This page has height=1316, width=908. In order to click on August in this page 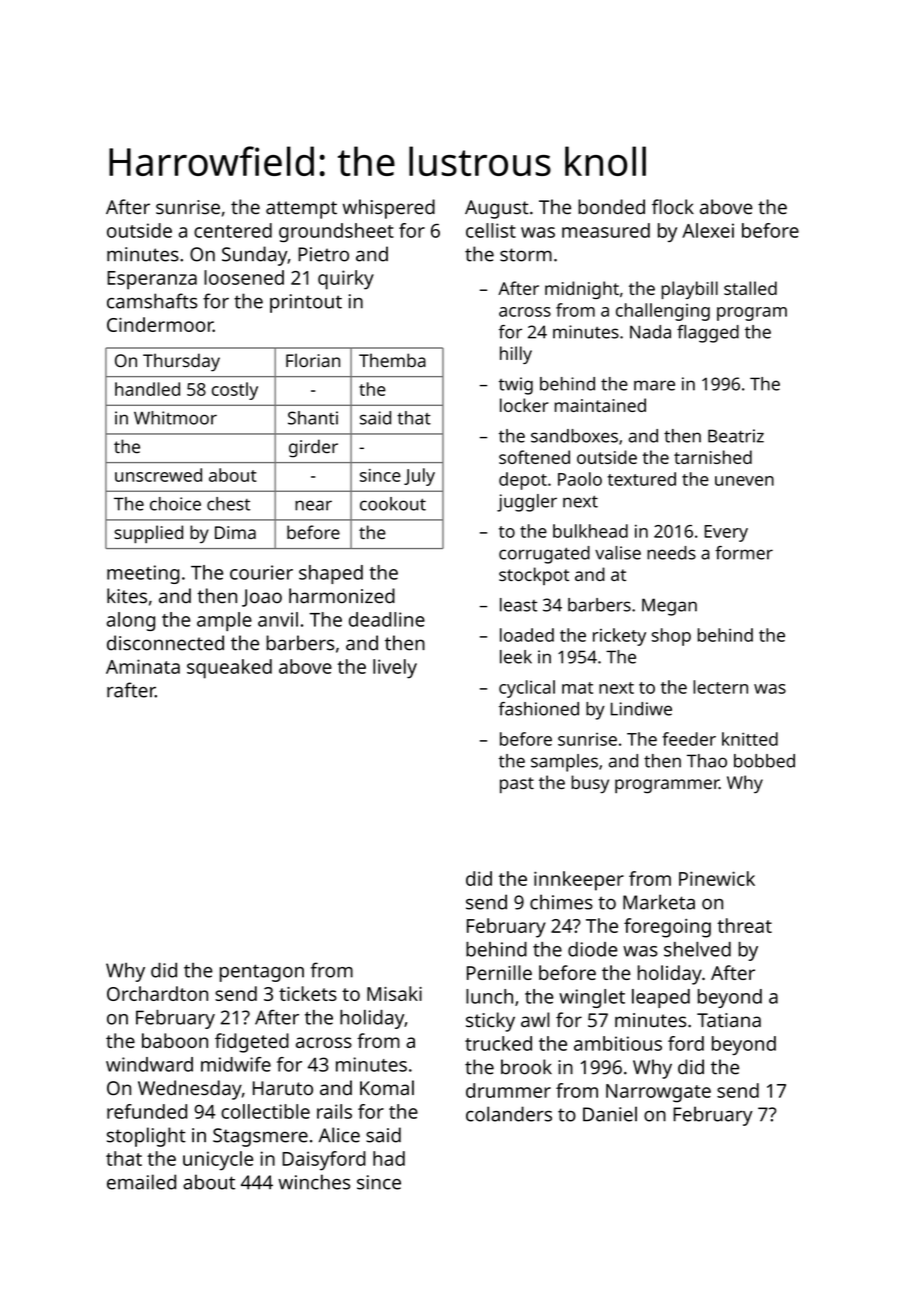, I will do `click(497, 209)`.
